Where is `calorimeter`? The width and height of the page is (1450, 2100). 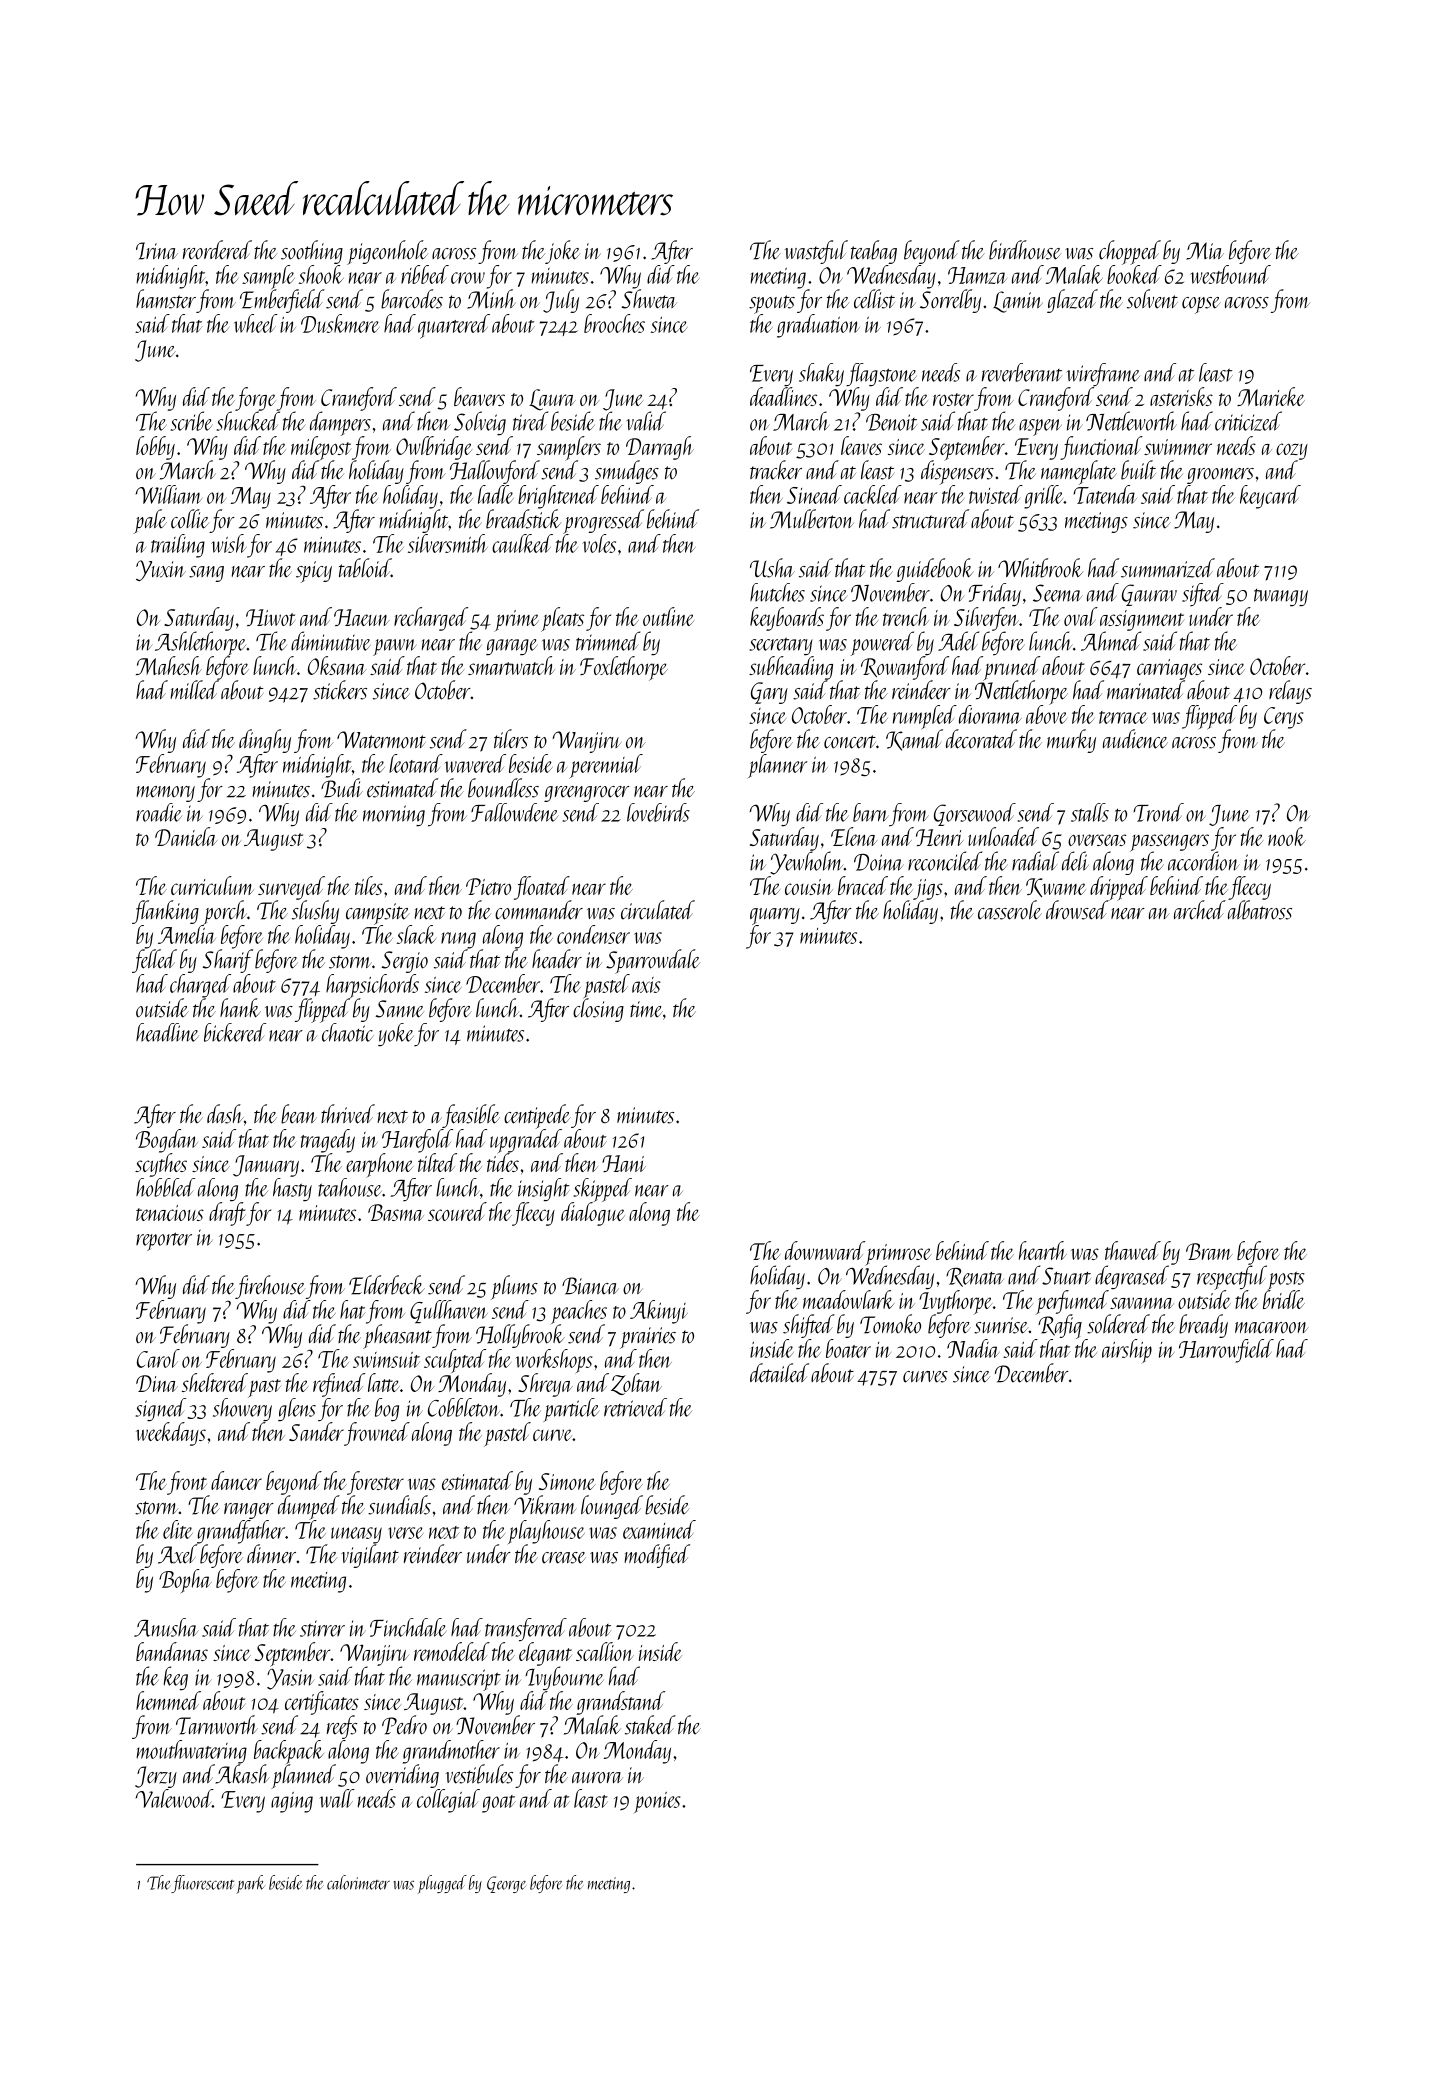 calorimeter is located at coordinates (358, 1882).
